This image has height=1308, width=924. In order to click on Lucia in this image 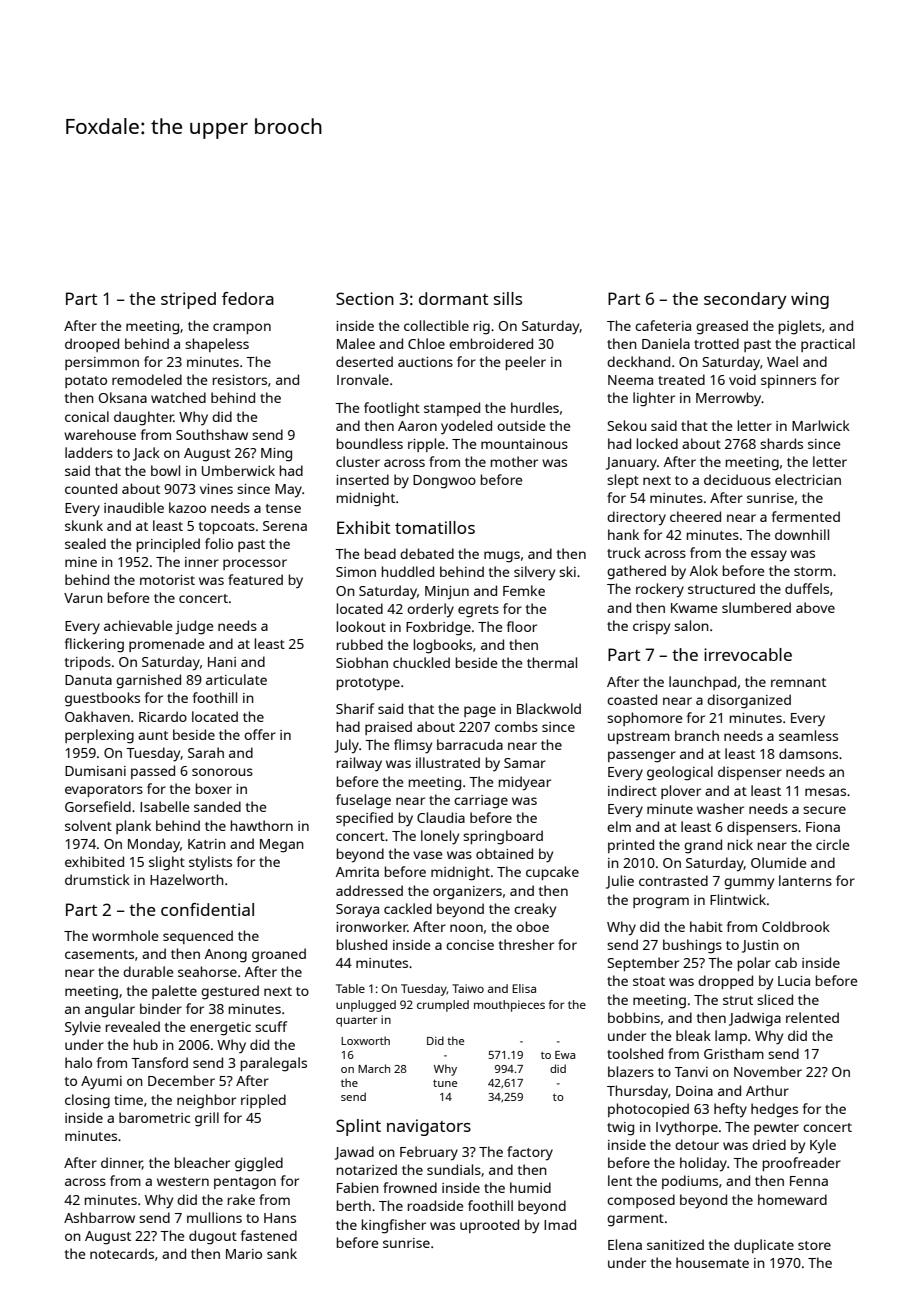, I will do `click(794, 981)`.
